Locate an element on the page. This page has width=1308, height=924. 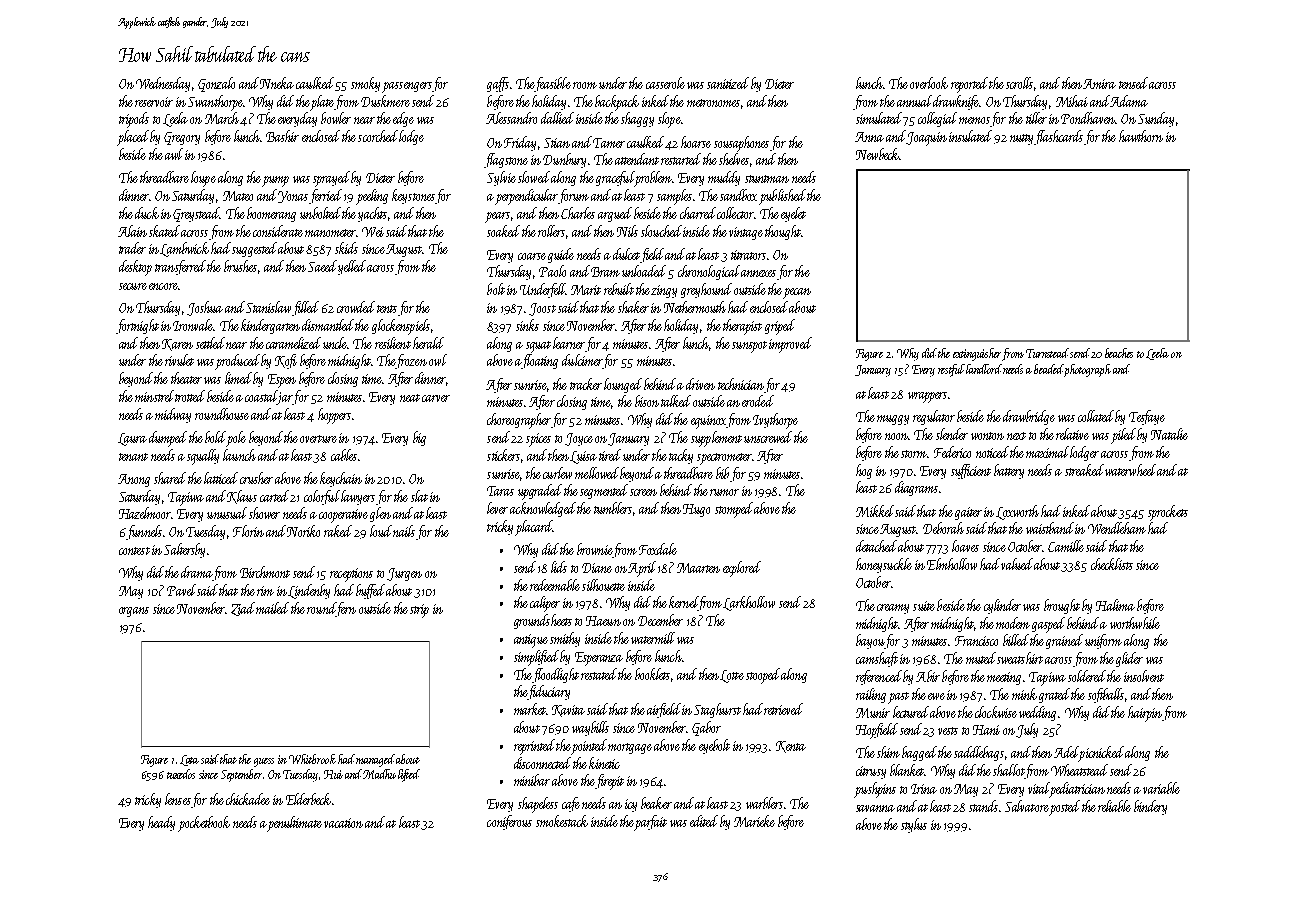
rumor is located at coordinates (724, 492).
